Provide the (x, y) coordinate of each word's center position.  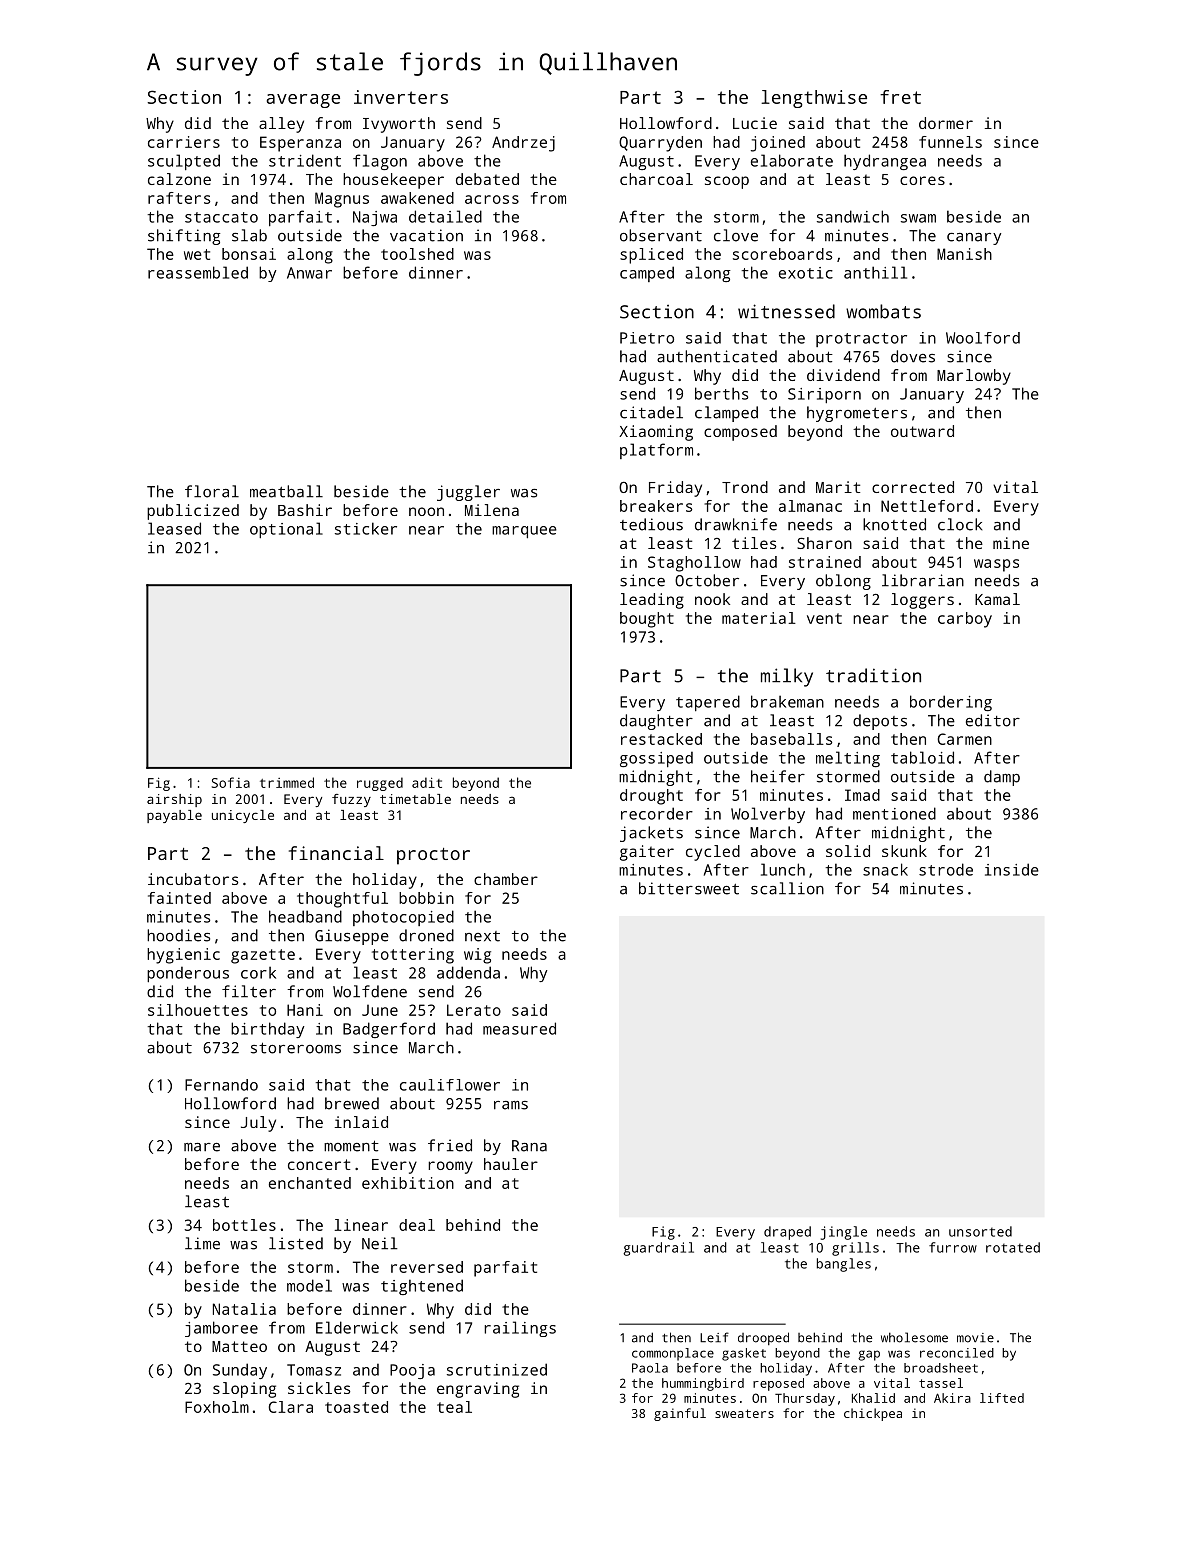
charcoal (656, 179)
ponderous (188, 974)
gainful (680, 1414)
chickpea (873, 1414)
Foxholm (217, 1407)
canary (974, 239)
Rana (529, 1146)
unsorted (980, 1231)
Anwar (309, 273)
